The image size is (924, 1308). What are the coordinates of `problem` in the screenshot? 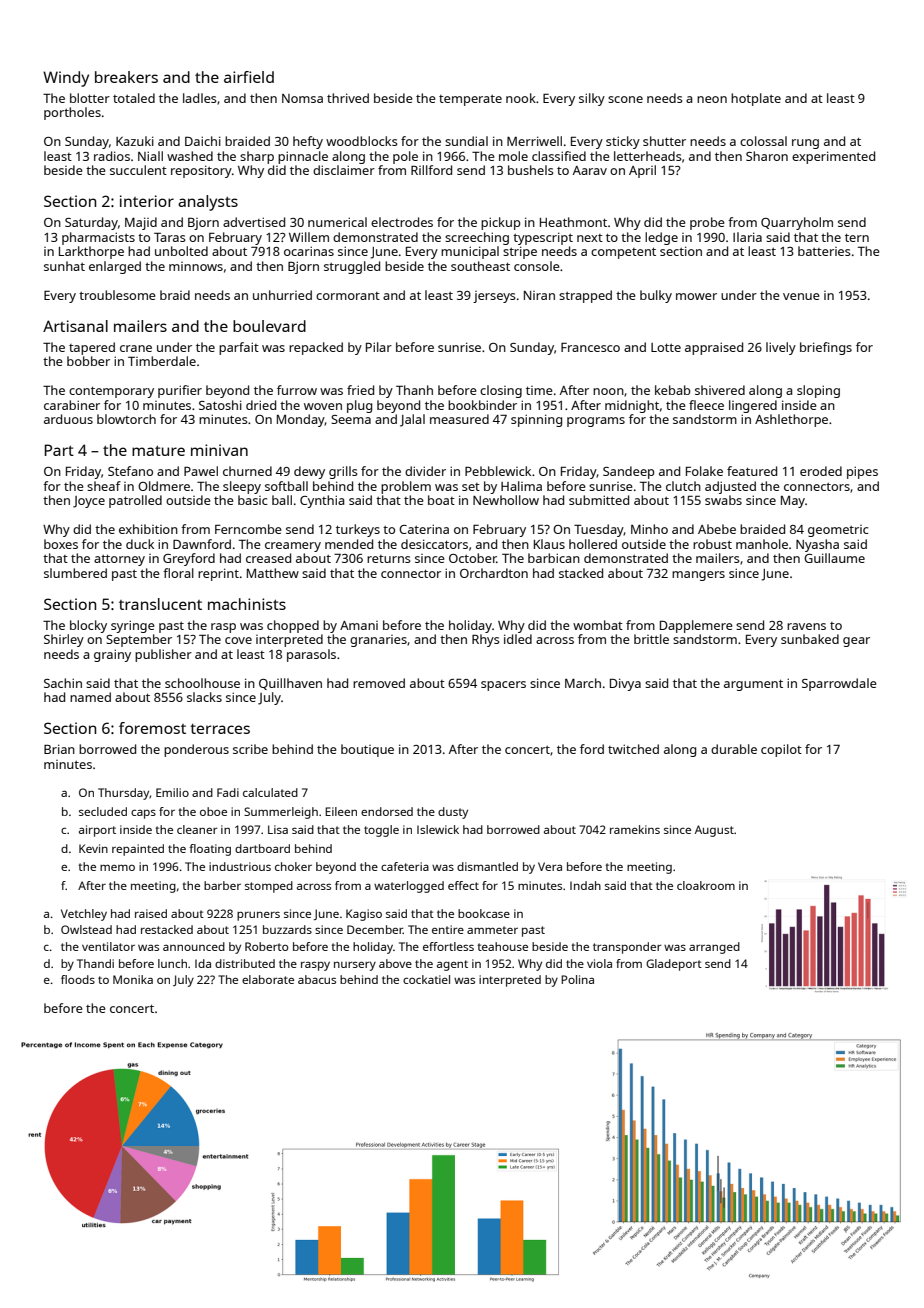 It's located at (406, 487).
